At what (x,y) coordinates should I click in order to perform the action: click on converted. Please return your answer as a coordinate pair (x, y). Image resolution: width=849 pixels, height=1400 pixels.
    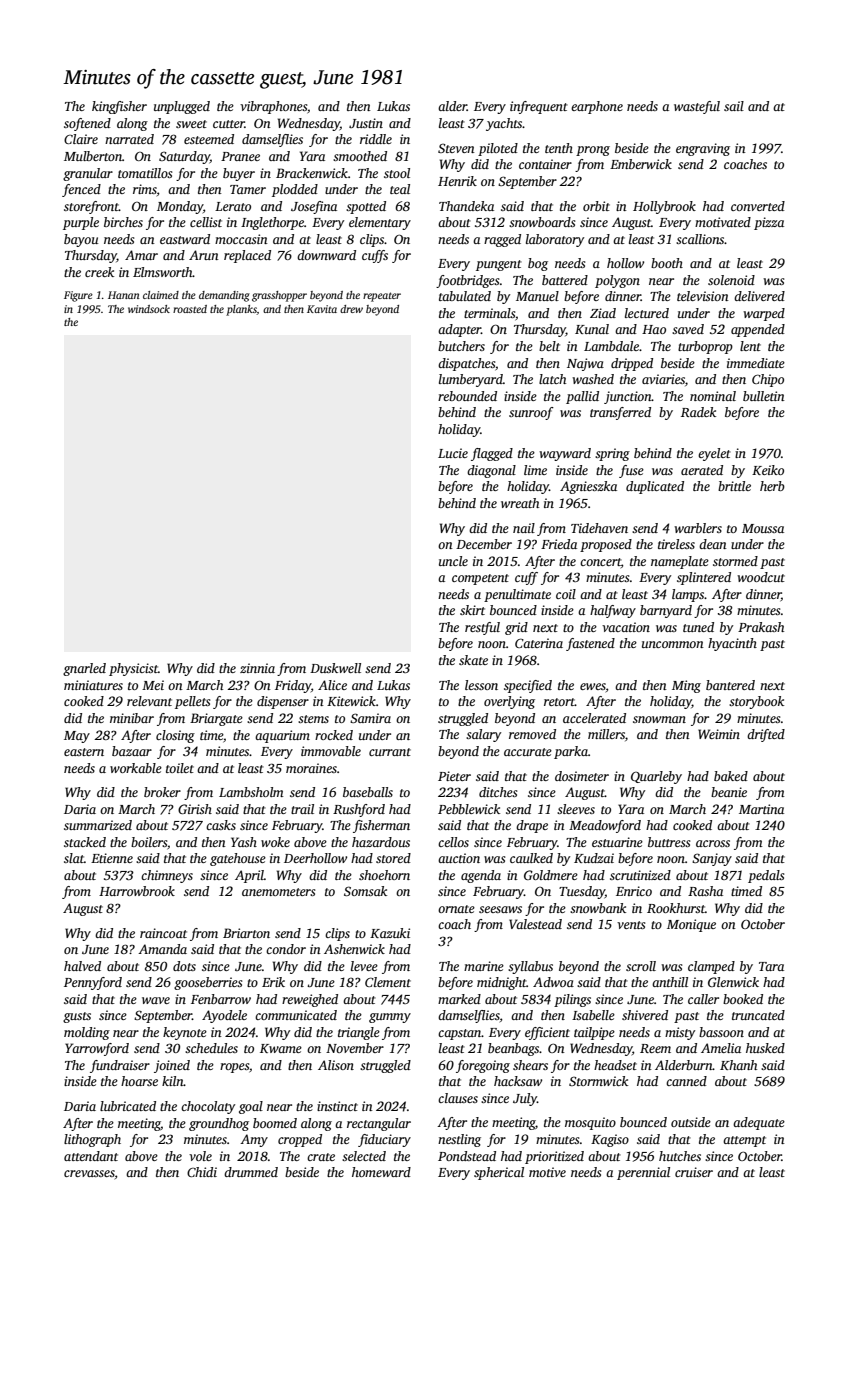
    Looking at the image, I should click on (758, 206).
